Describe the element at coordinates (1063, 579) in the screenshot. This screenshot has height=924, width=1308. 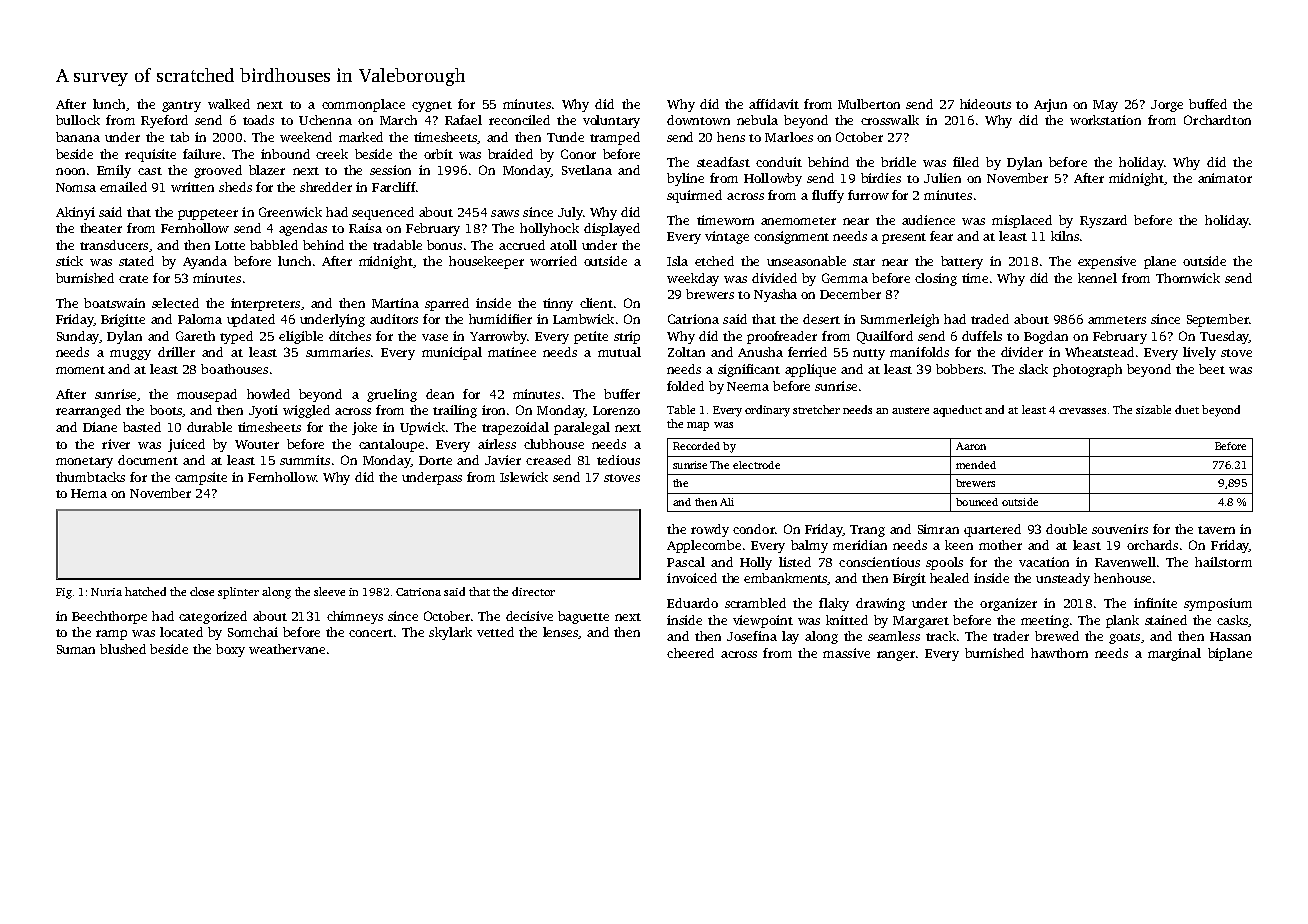
I see `unsteady` at that location.
